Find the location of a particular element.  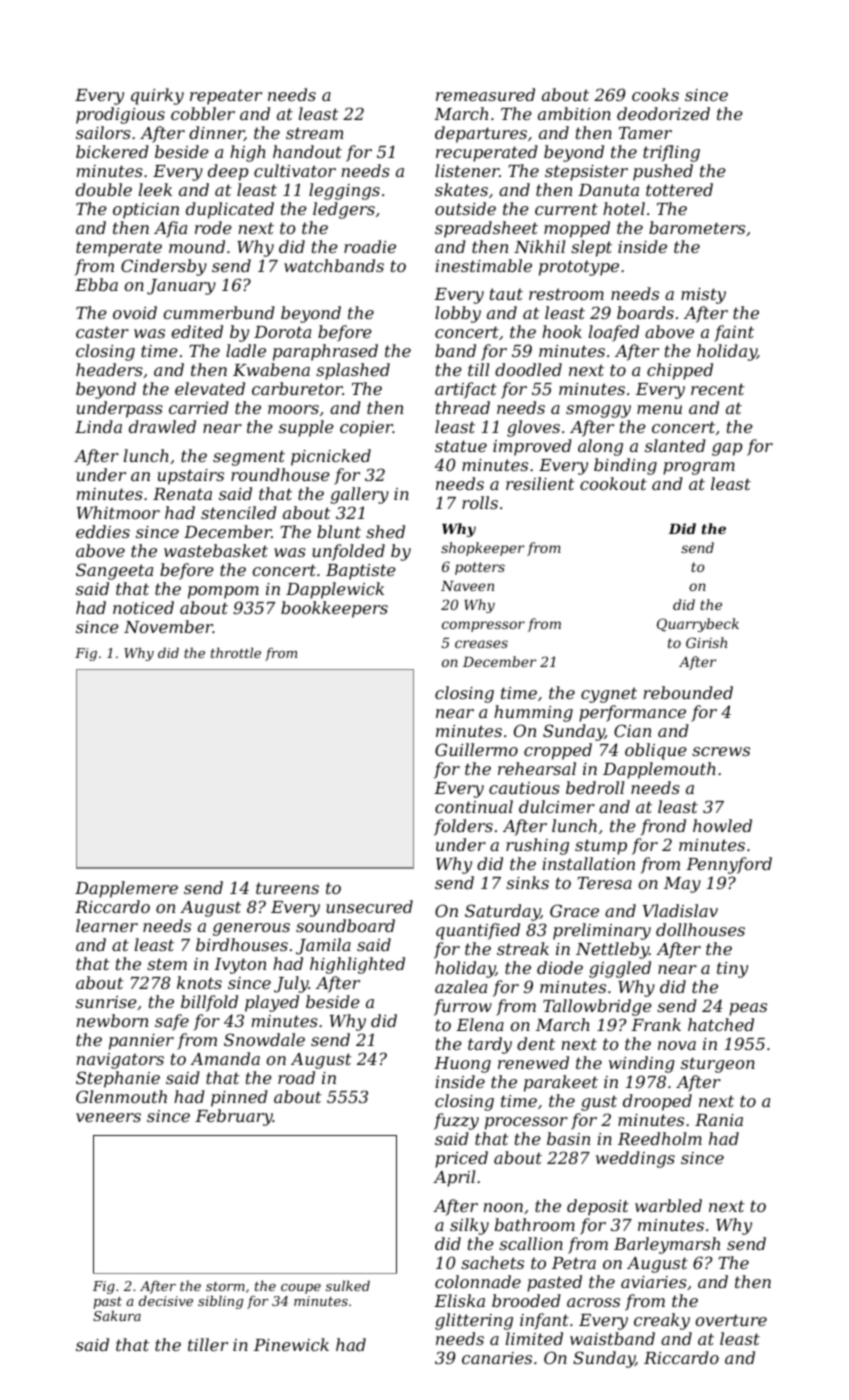

unfolded is located at coordinates (348, 552).
